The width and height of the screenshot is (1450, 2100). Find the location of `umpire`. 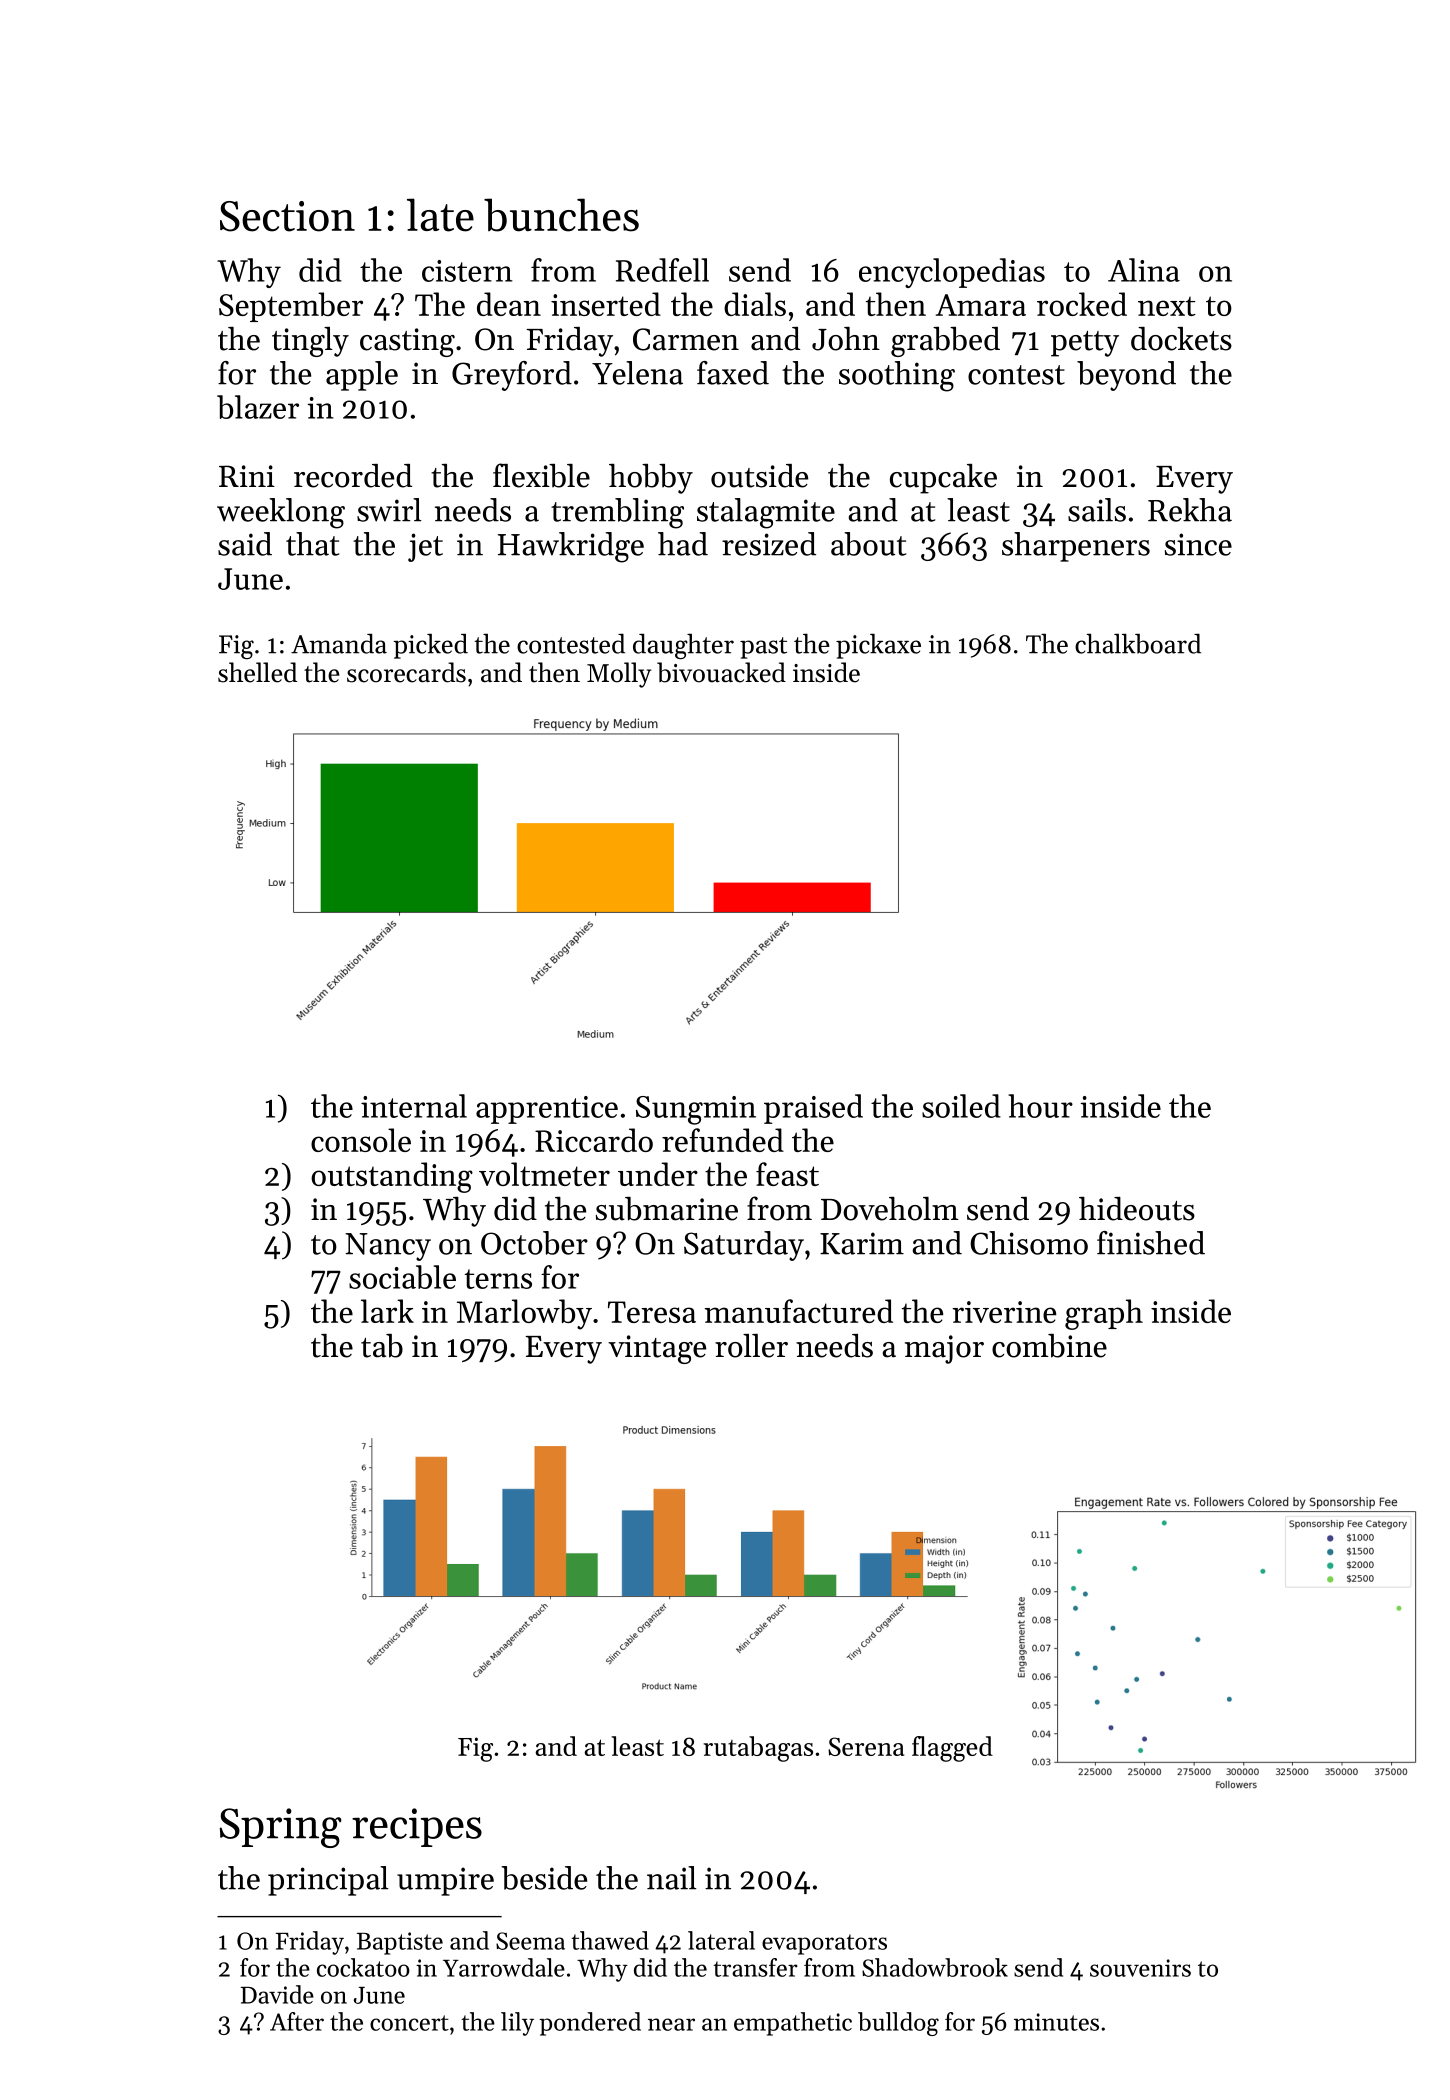

umpire is located at coordinates (445, 1881).
